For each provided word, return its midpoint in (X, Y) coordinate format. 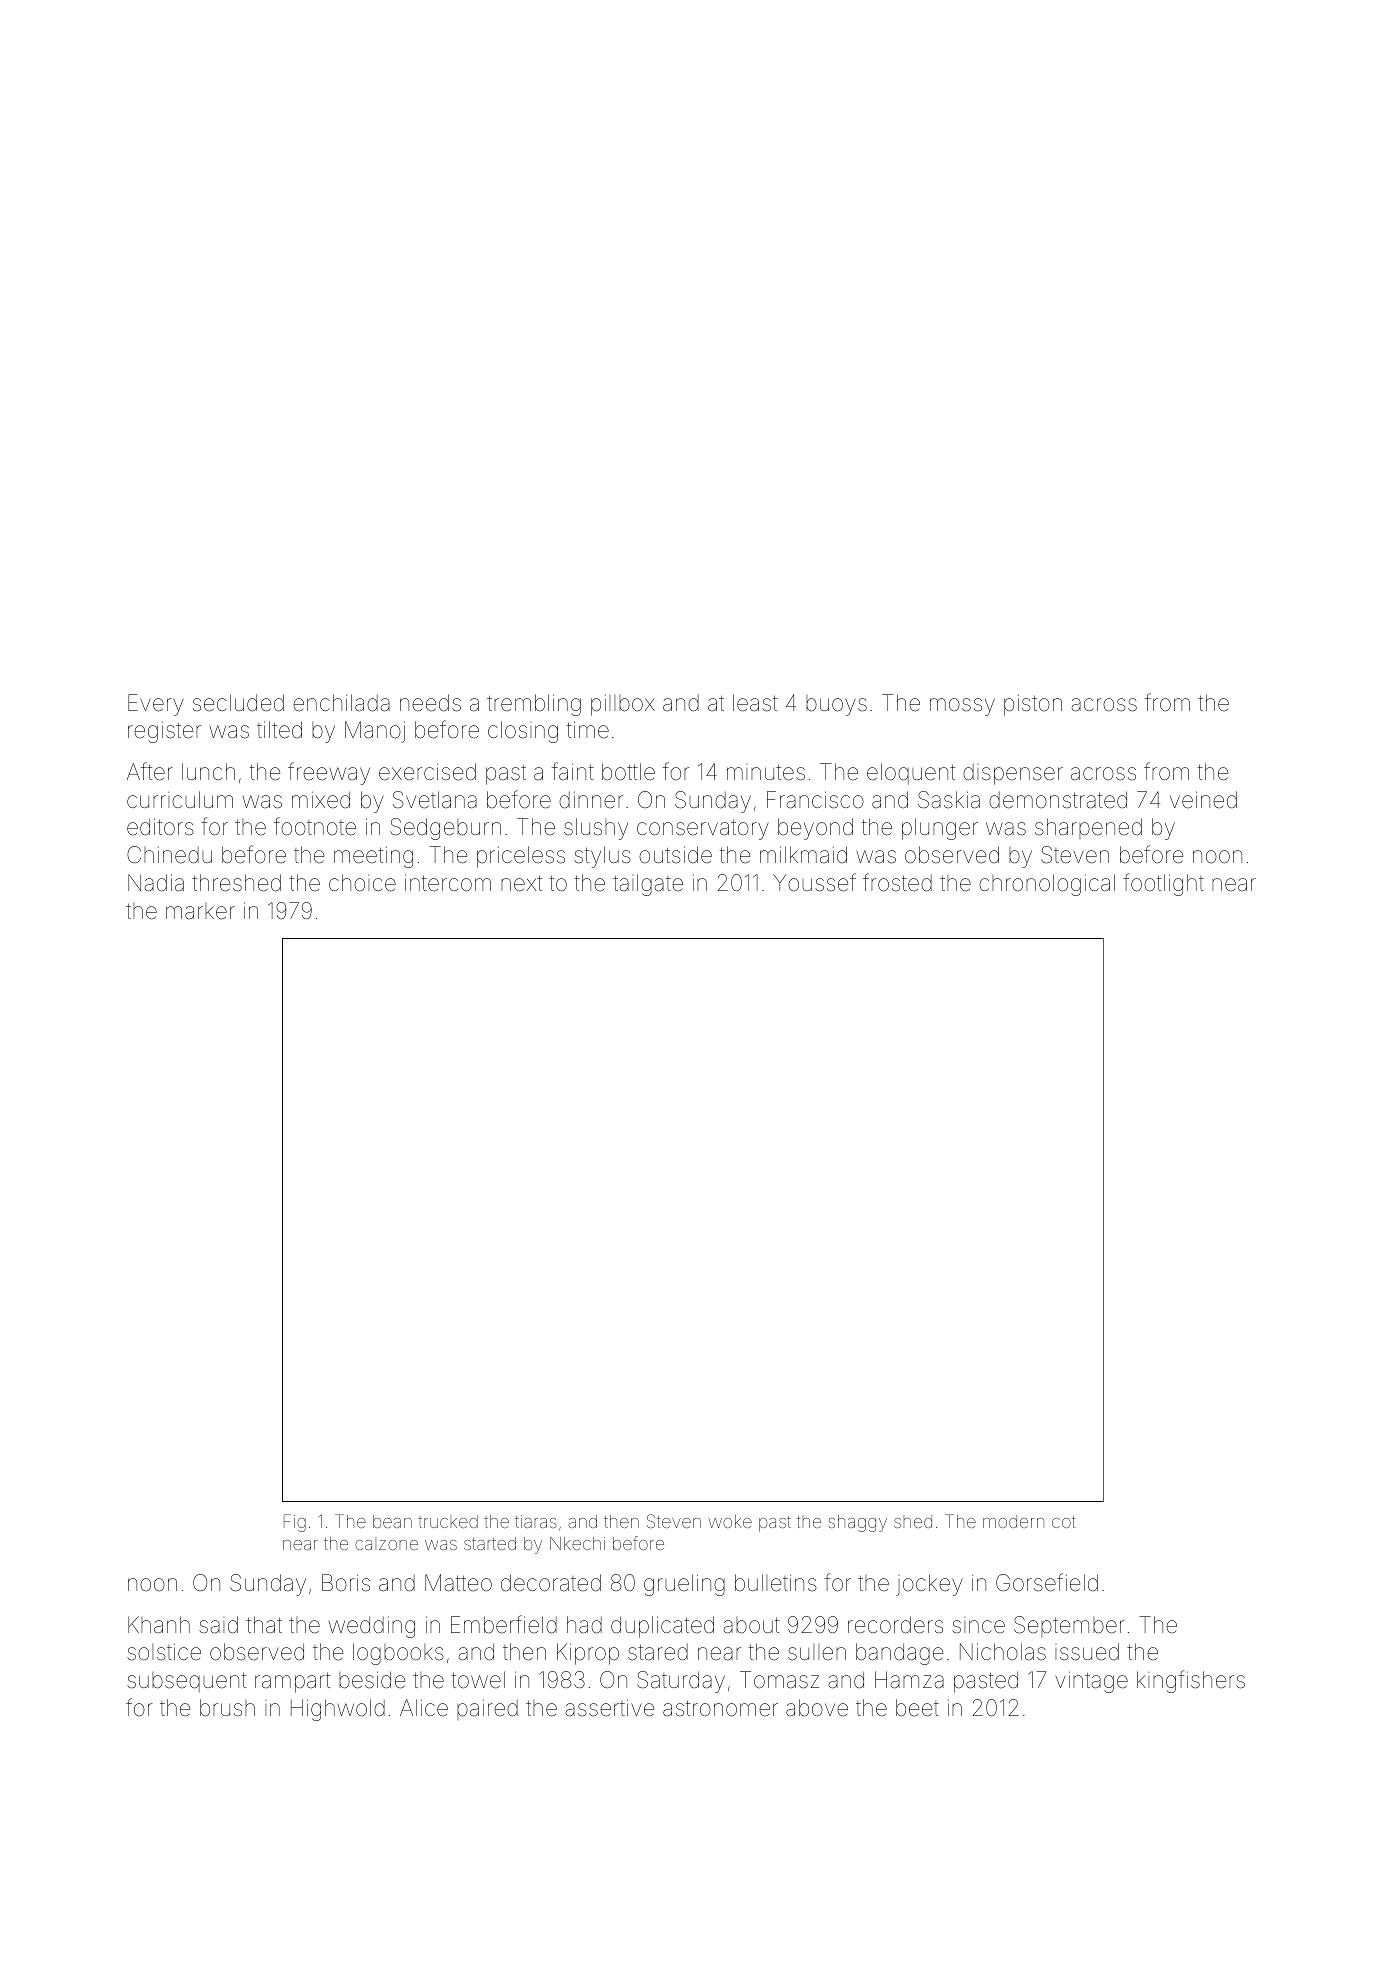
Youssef (814, 882)
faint (573, 771)
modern (1013, 1521)
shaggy (858, 1523)
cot (1063, 1522)
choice (362, 883)
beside (372, 1680)
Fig (295, 1523)
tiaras (536, 1521)
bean (392, 1521)
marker (200, 911)
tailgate (648, 885)
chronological (1047, 885)
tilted (279, 730)
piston (1033, 705)
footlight (1163, 884)
